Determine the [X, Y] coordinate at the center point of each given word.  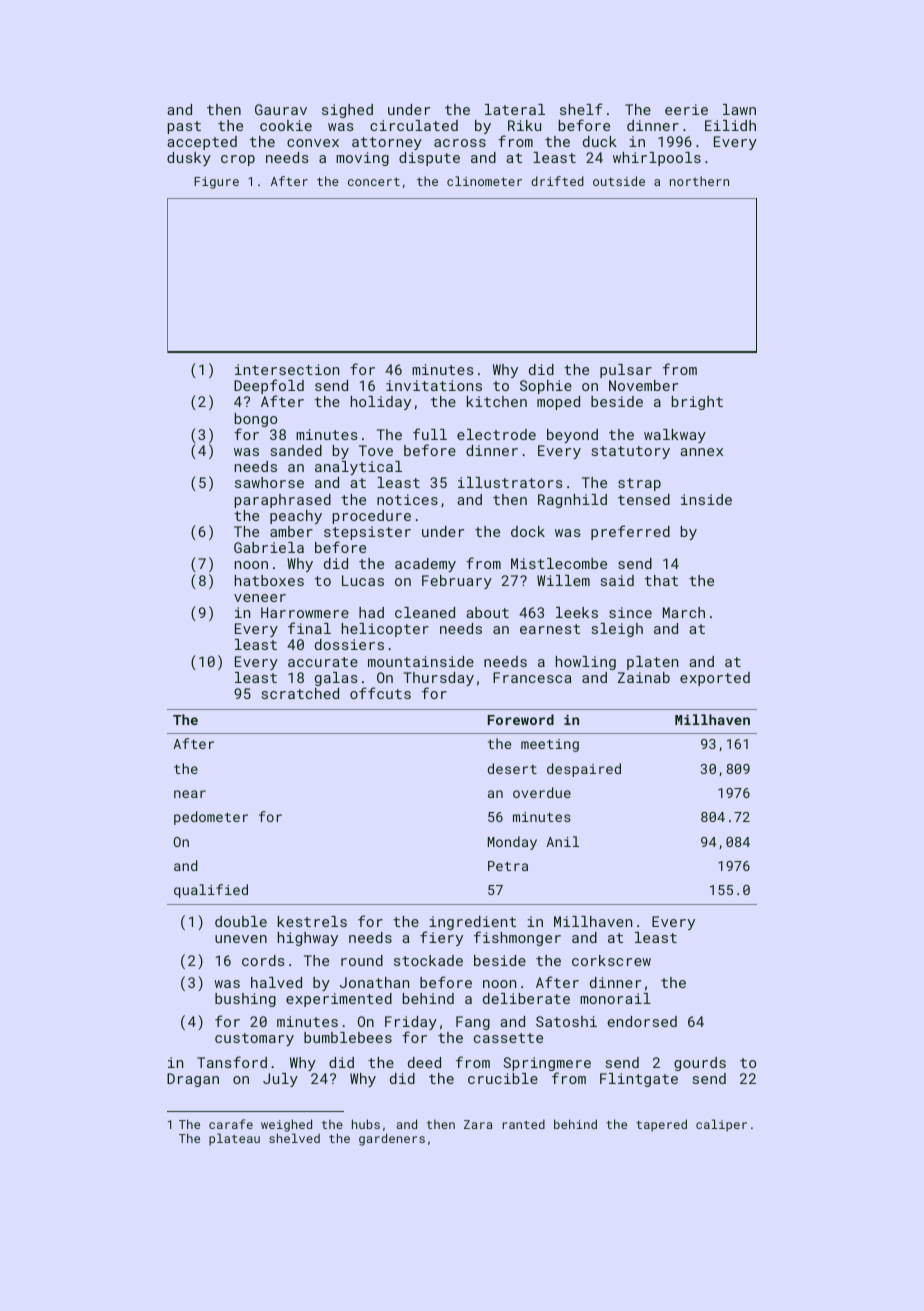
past [184, 127]
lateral [515, 109]
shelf [581, 109]
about [487, 612]
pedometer [211, 818]
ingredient [472, 923]
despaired [584, 770]
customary [254, 1039]
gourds [700, 1064]
